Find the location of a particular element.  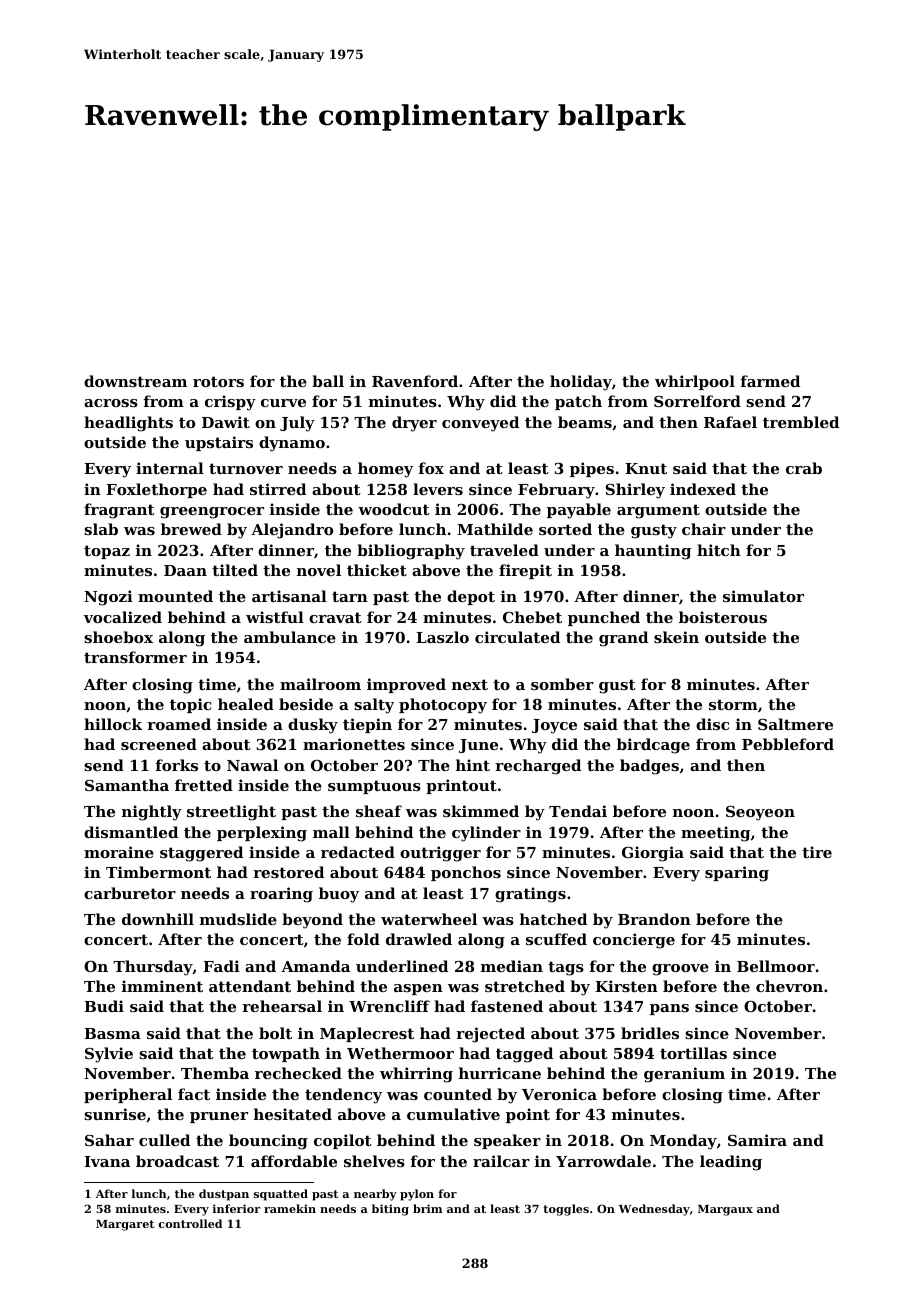

traveled is located at coordinates (504, 550).
